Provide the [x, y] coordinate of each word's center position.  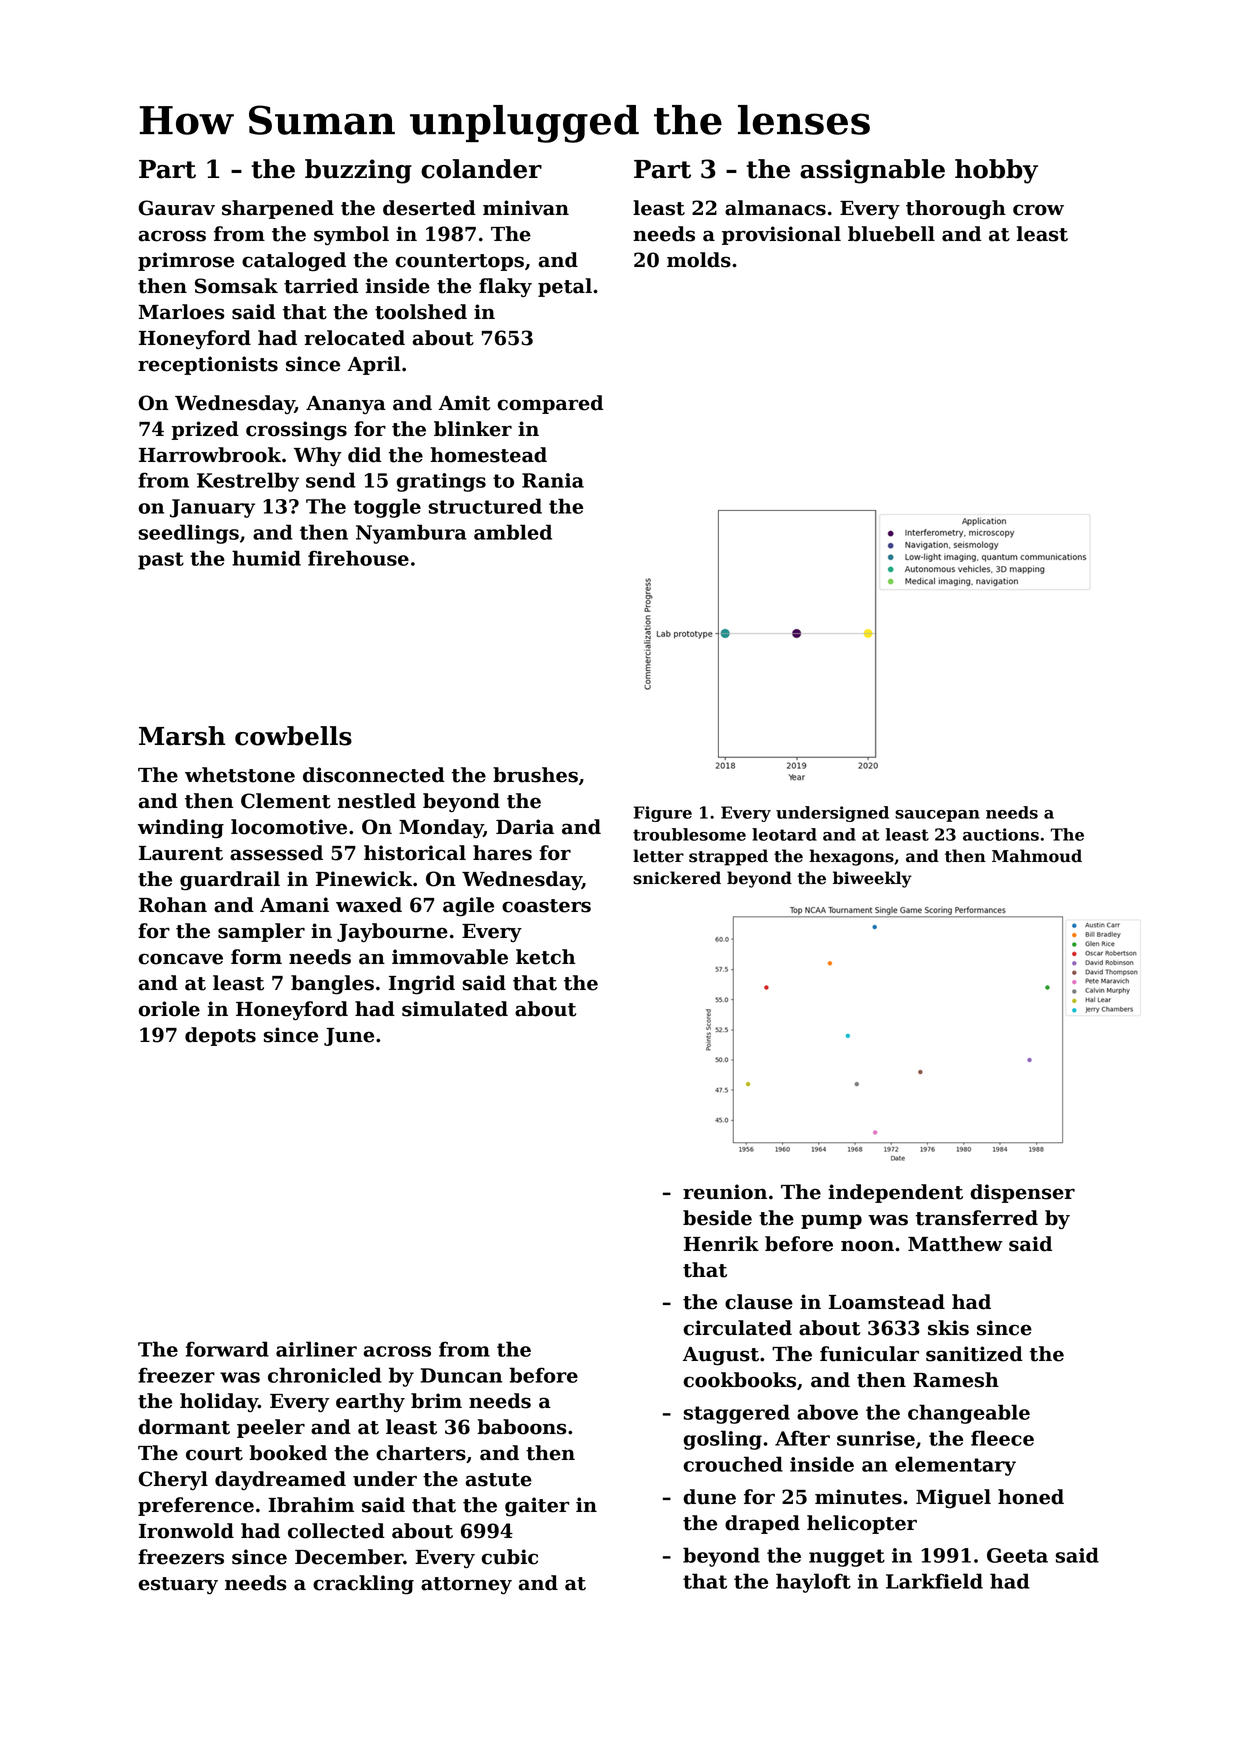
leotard [784, 834]
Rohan [173, 905]
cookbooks [740, 1380]
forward [227, 1349]
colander [481, 169]
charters [421, 1453]
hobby [996, 171]
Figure [663, 814]
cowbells [293, 736]
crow [1038, 210]
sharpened [278, 209]
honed [1031, 1497]
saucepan [937, 816]
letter [658, 856]
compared [550, 404]
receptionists [208, 365]
